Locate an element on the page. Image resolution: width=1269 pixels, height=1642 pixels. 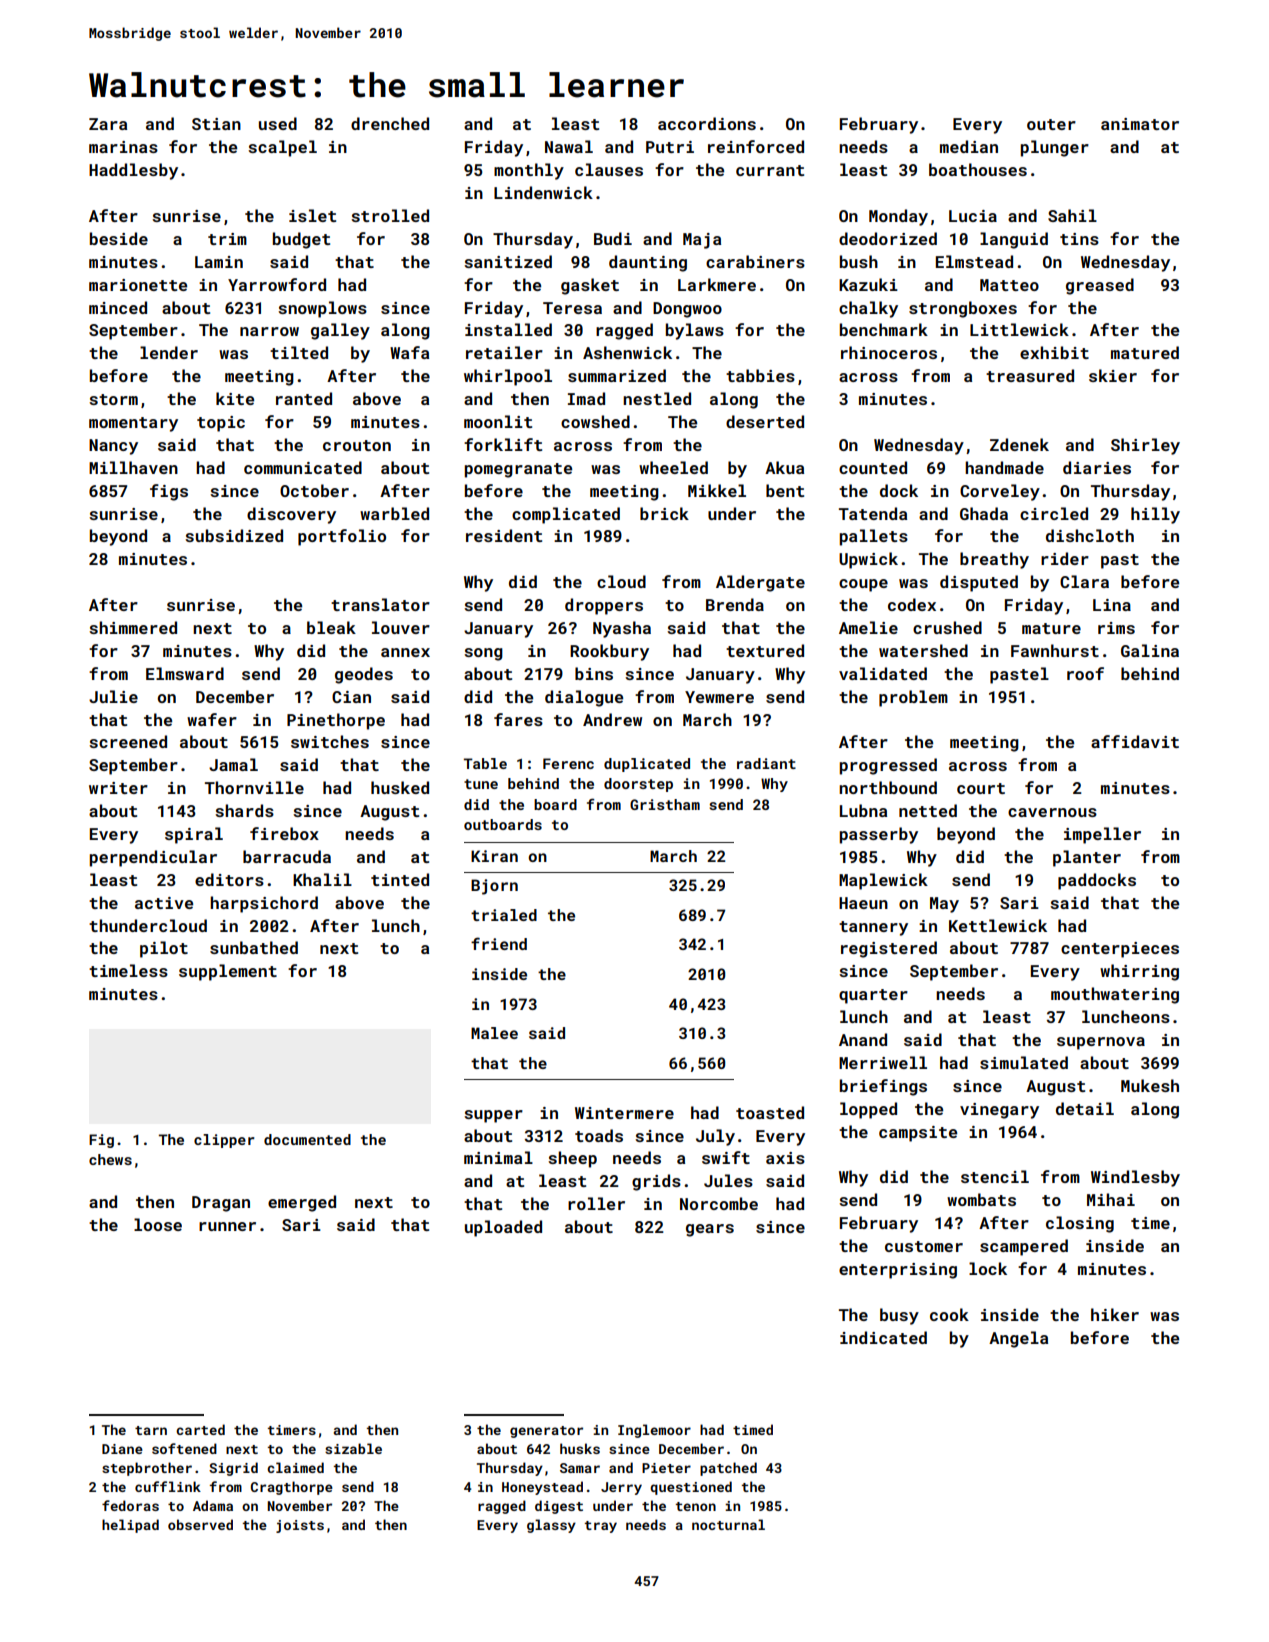
installed is located at coordinates (508, 329).
